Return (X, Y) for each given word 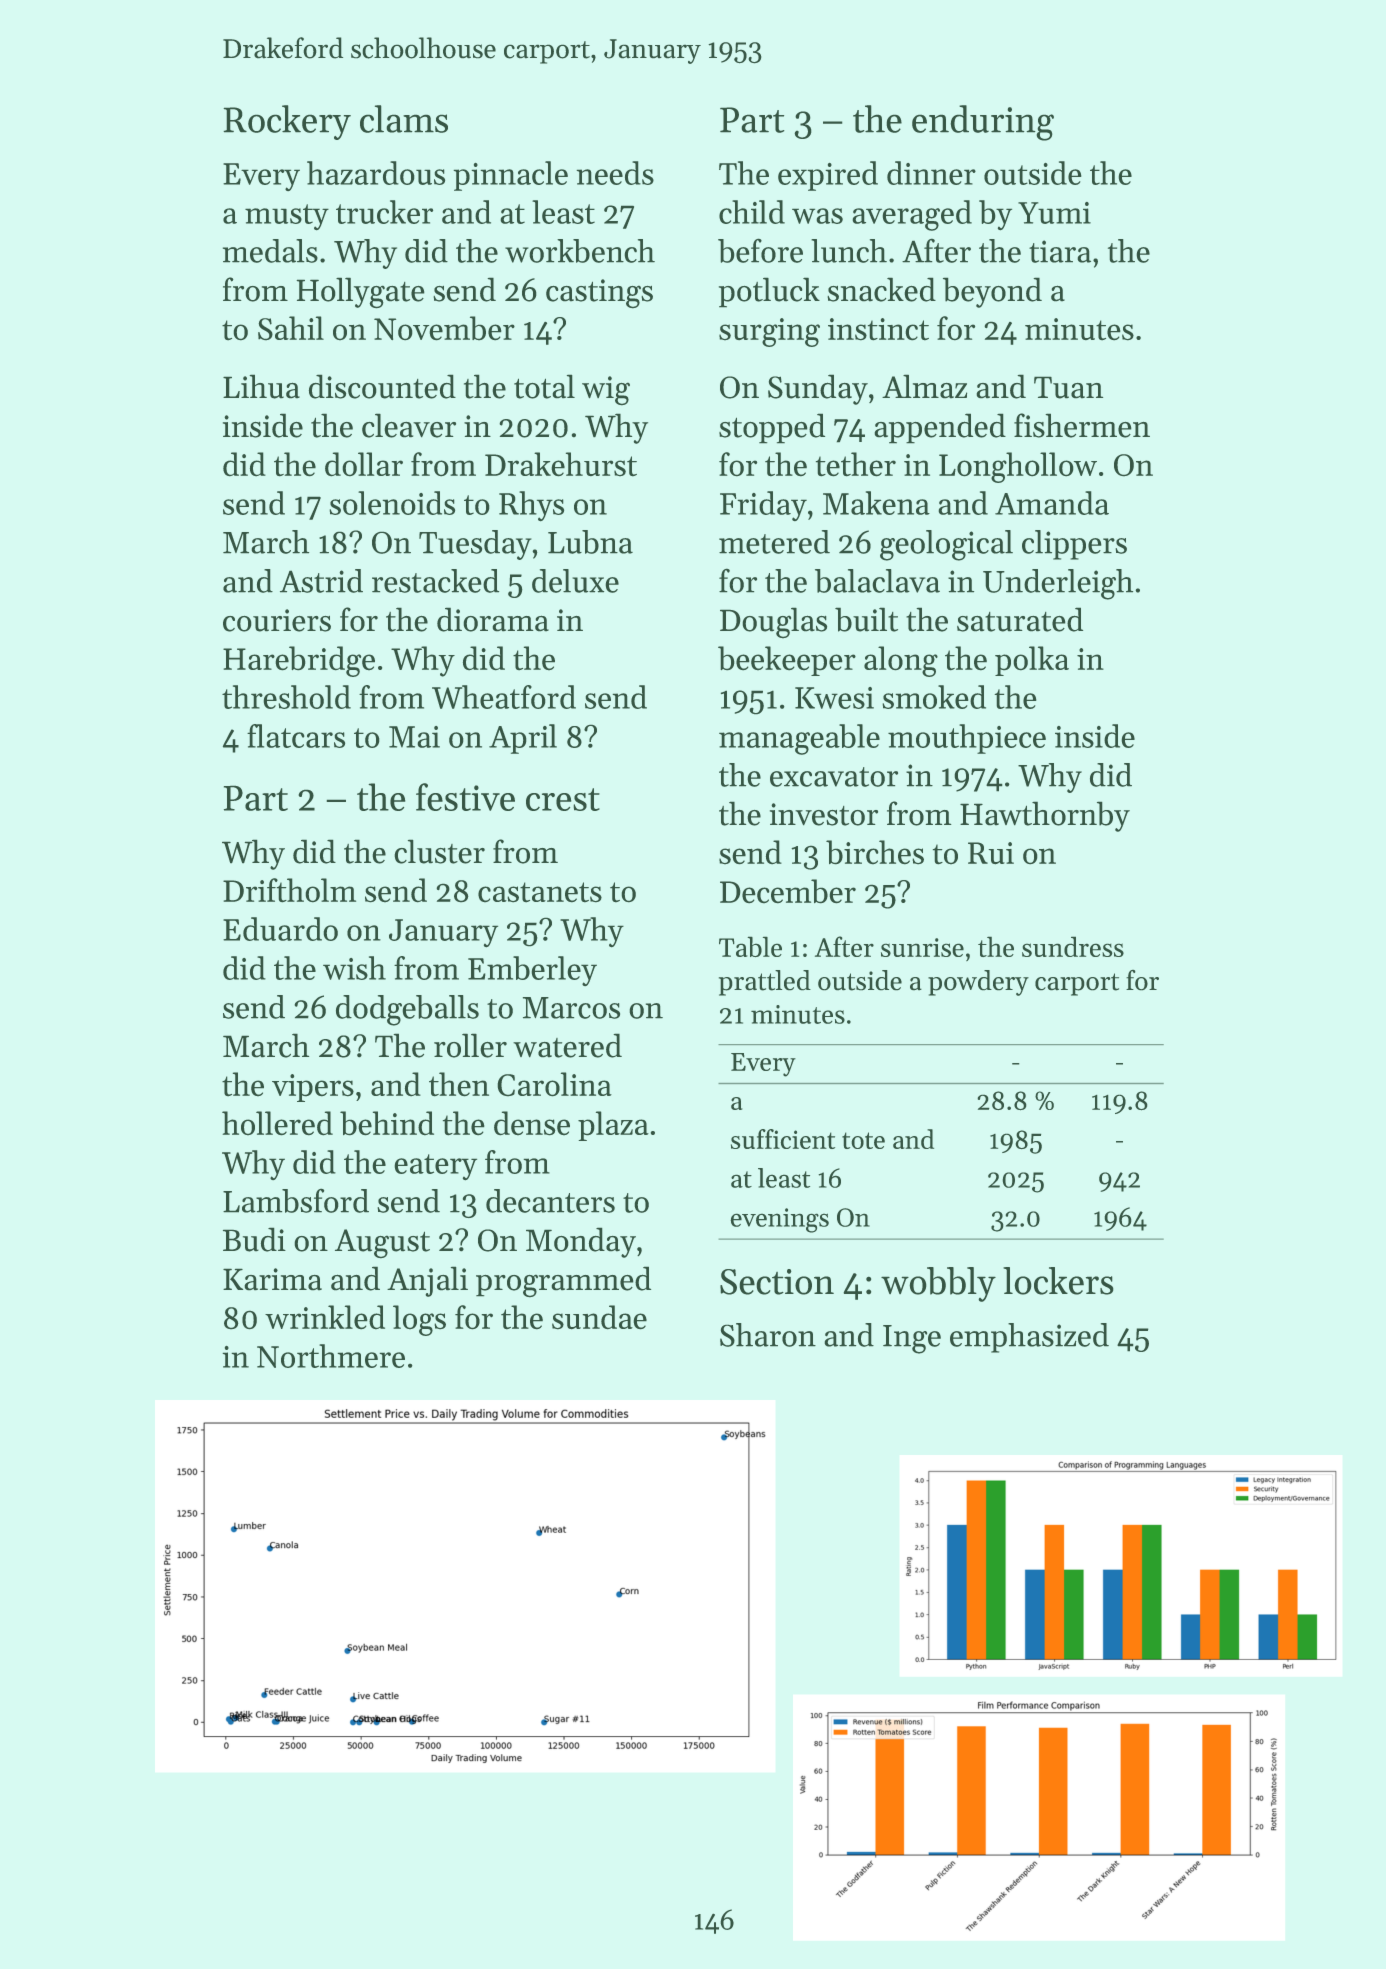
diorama (493, 620)
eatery (436, 1167)
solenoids (392, 503)
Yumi (1054, 213)
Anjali (427, 1282)
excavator (834, 777)
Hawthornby (1045, 817)
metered (774, 542)
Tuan (1068, 388)
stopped (772, 428)
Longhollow (1018, 467)
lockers (1058, 1281)
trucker (384, 212)
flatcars (296, 736)
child (752, 212)
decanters (550, 1201)
